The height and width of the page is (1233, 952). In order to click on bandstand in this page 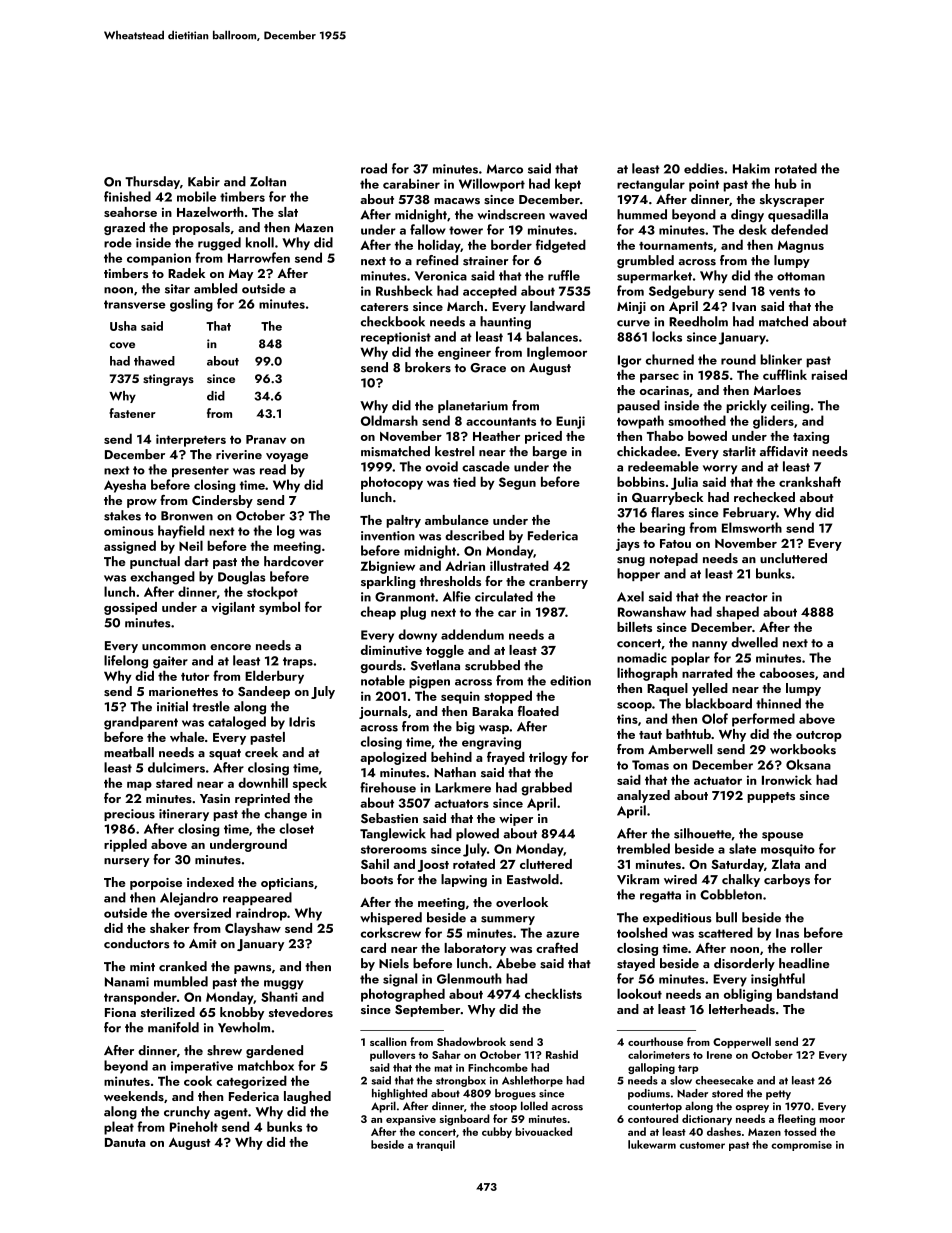, I will do `click(807, 993)`.
